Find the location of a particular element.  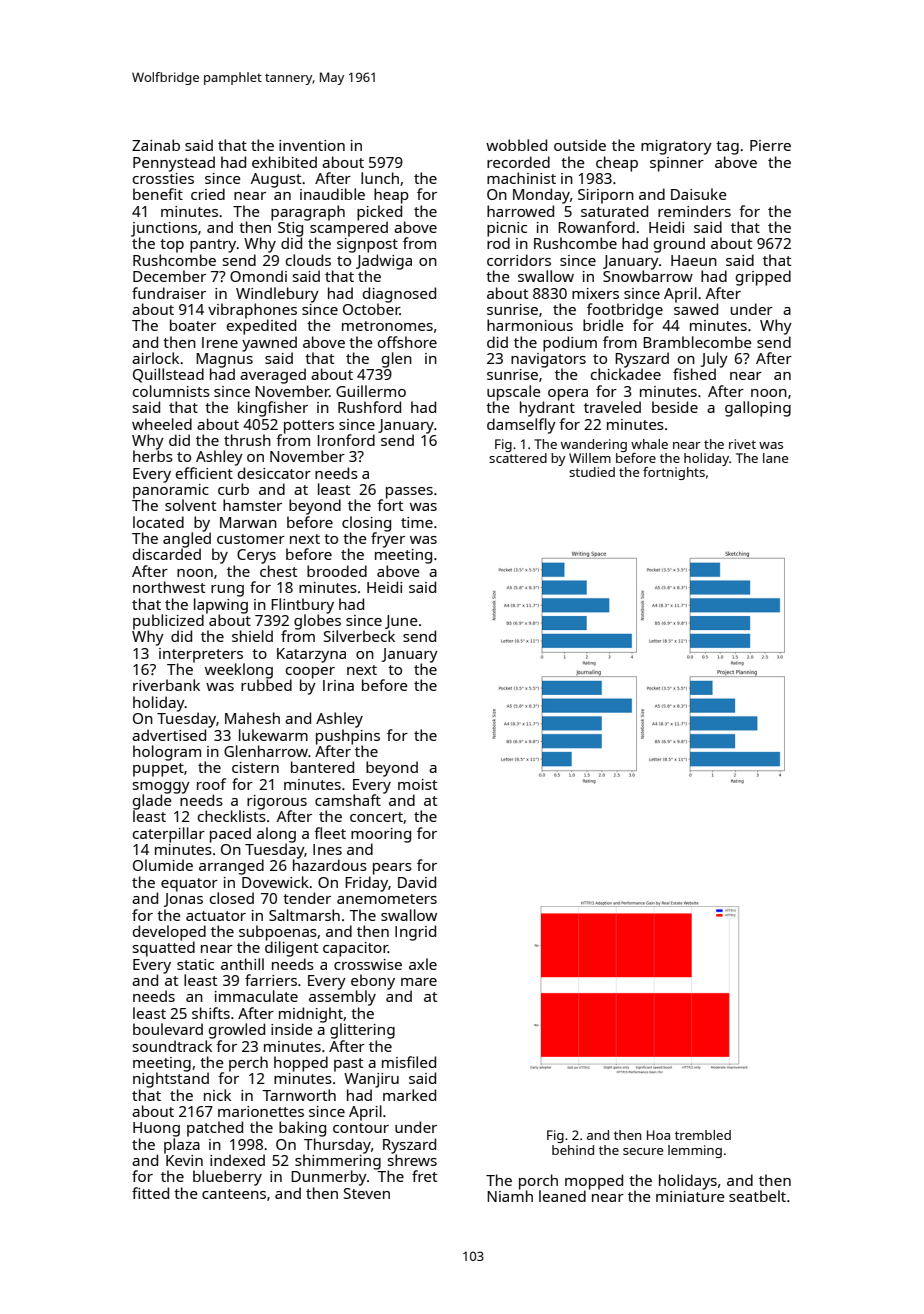

whale is located at coordinates (649, 444).
